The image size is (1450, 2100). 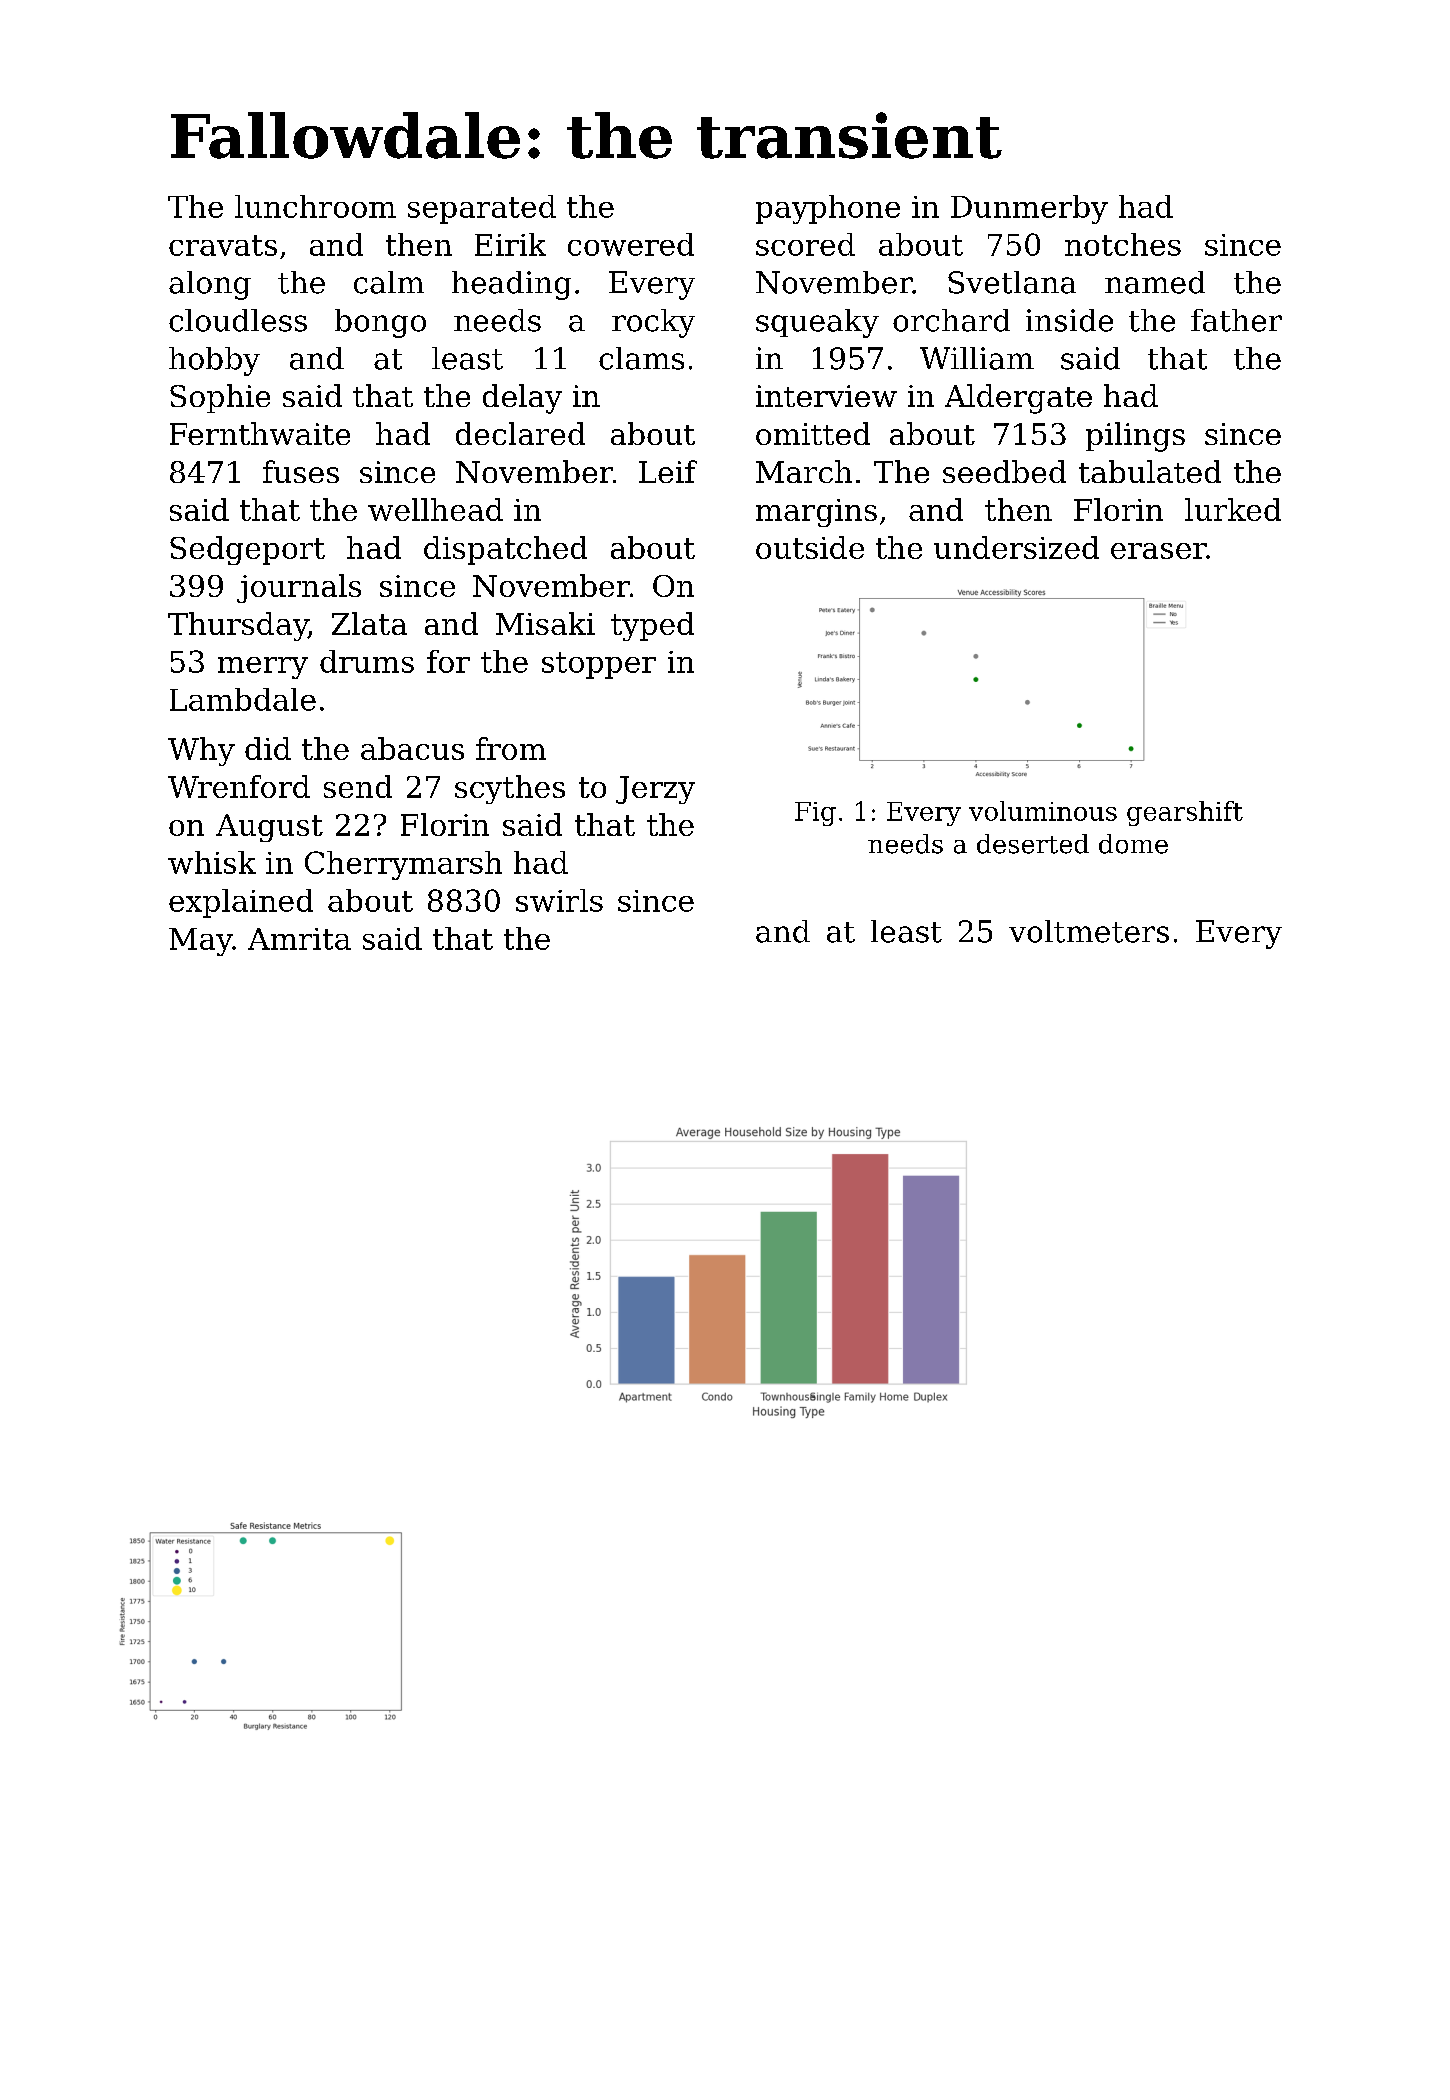 What do you see at coordinates (810, 547) in the page?
I see `outside` at bounding box center [810, 547].
